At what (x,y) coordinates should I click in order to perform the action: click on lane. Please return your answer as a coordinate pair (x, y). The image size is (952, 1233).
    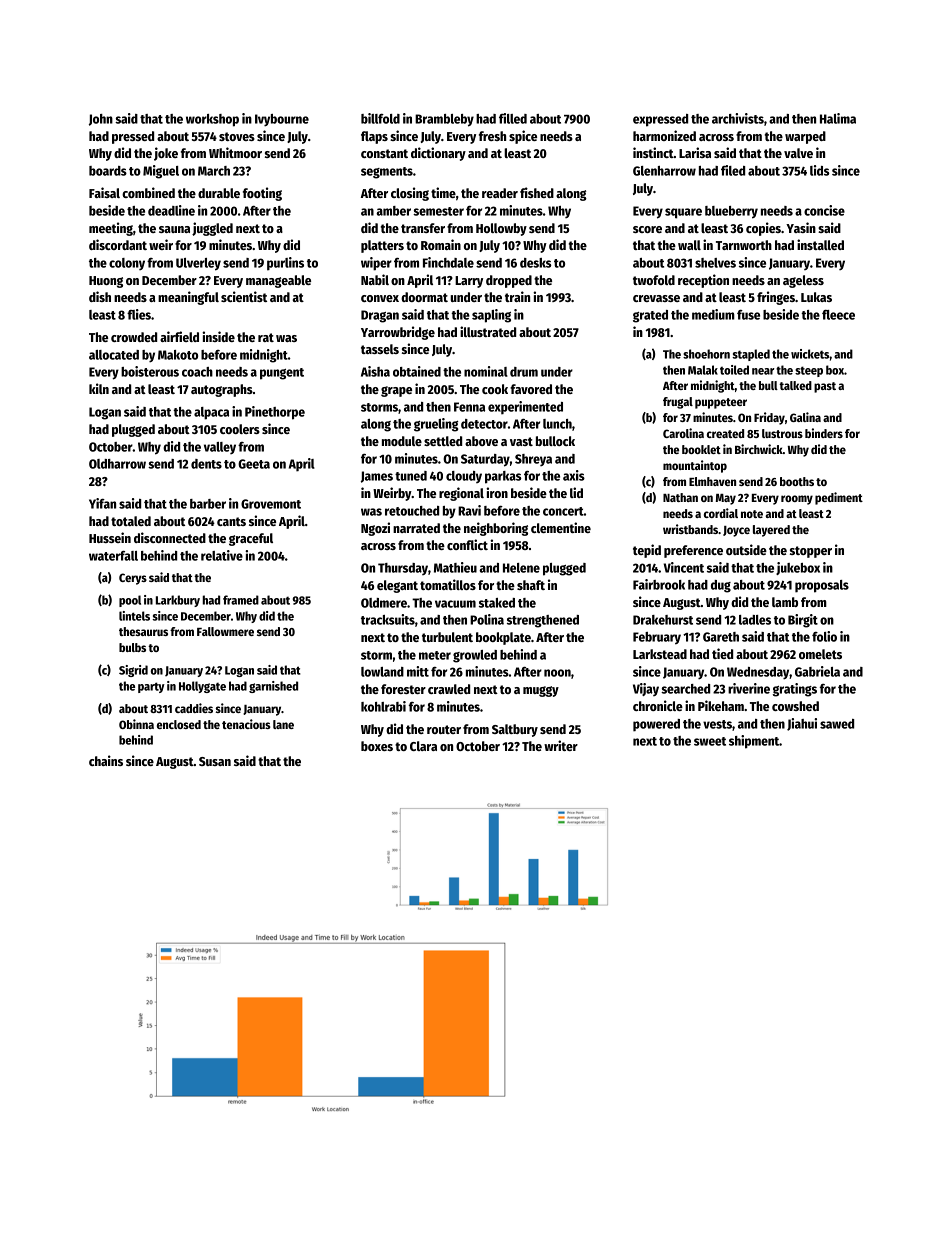
    Looking at the image, I should click on (283, 724).
